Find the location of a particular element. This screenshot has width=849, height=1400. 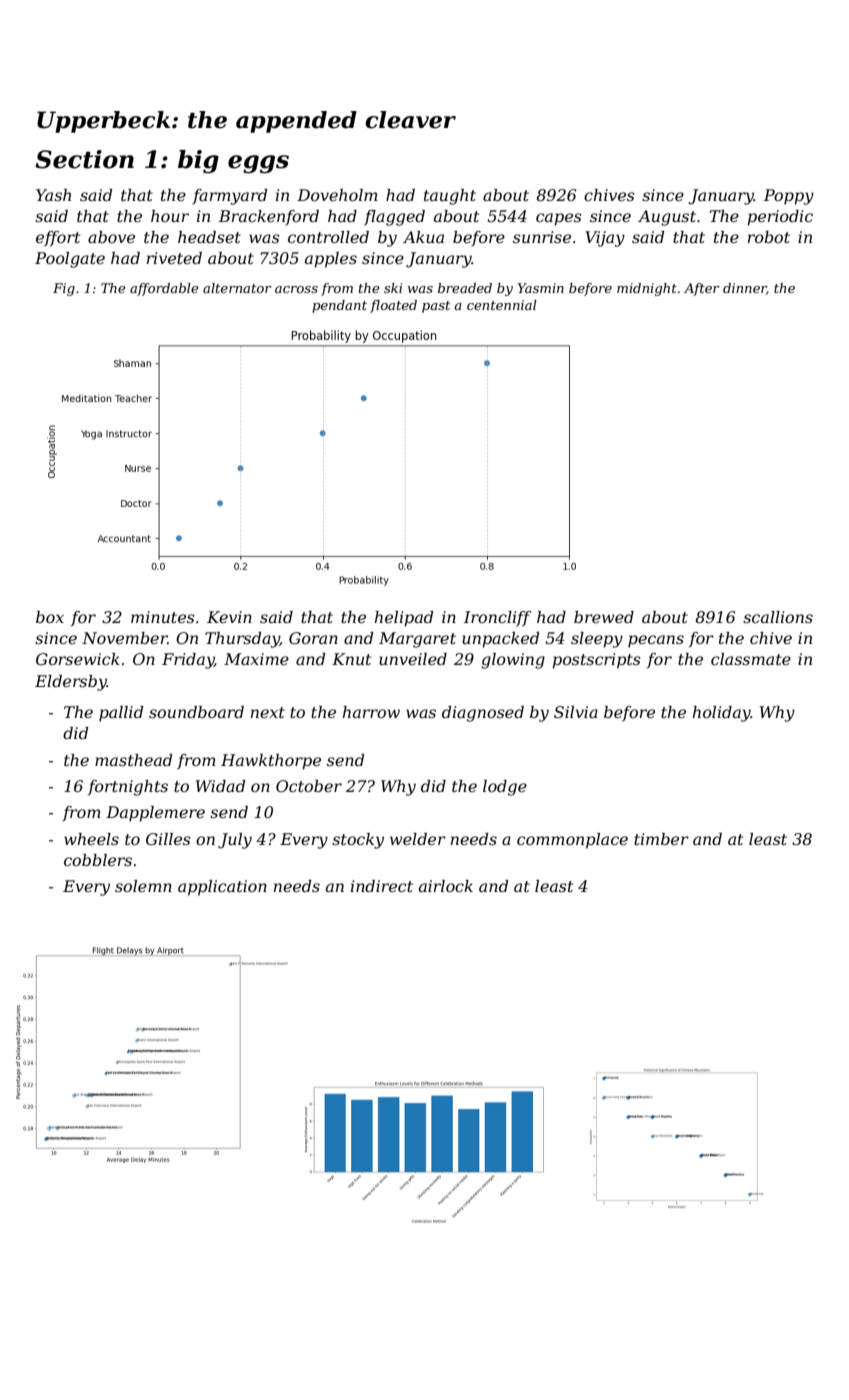

After is located at coordinates (702, 289).
